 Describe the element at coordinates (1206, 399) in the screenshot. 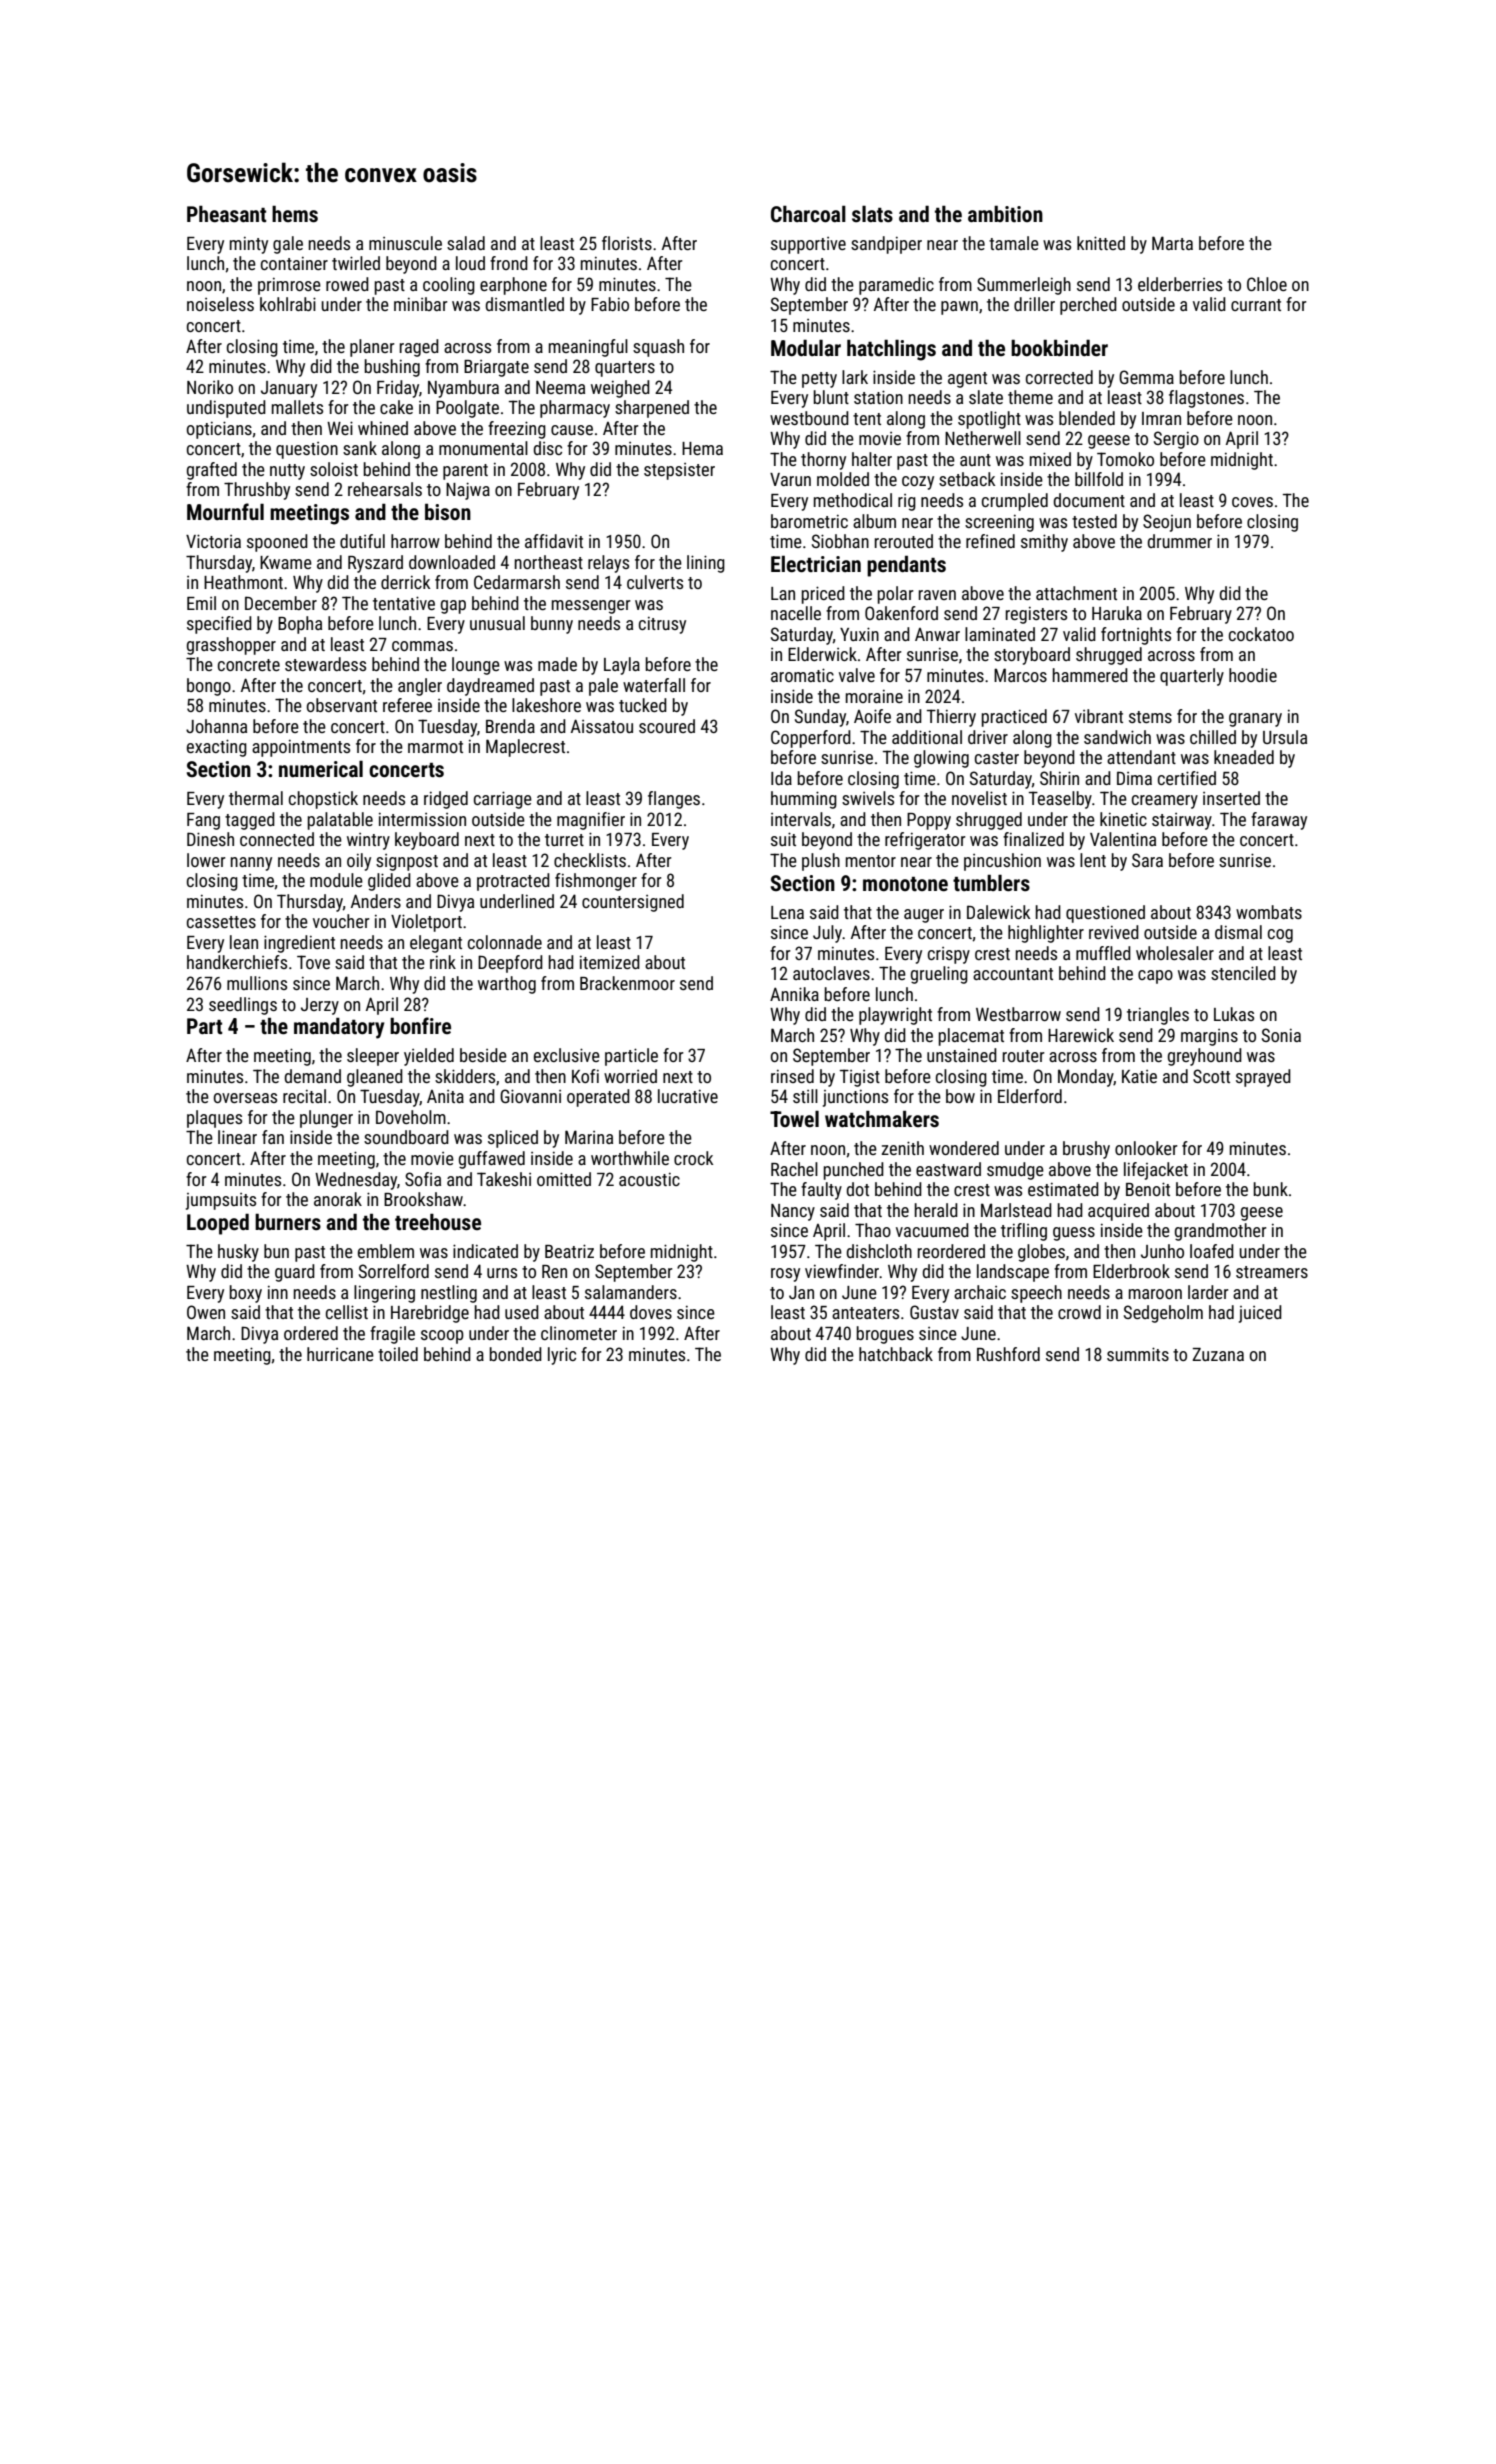

I see `flagstones` at that location.
